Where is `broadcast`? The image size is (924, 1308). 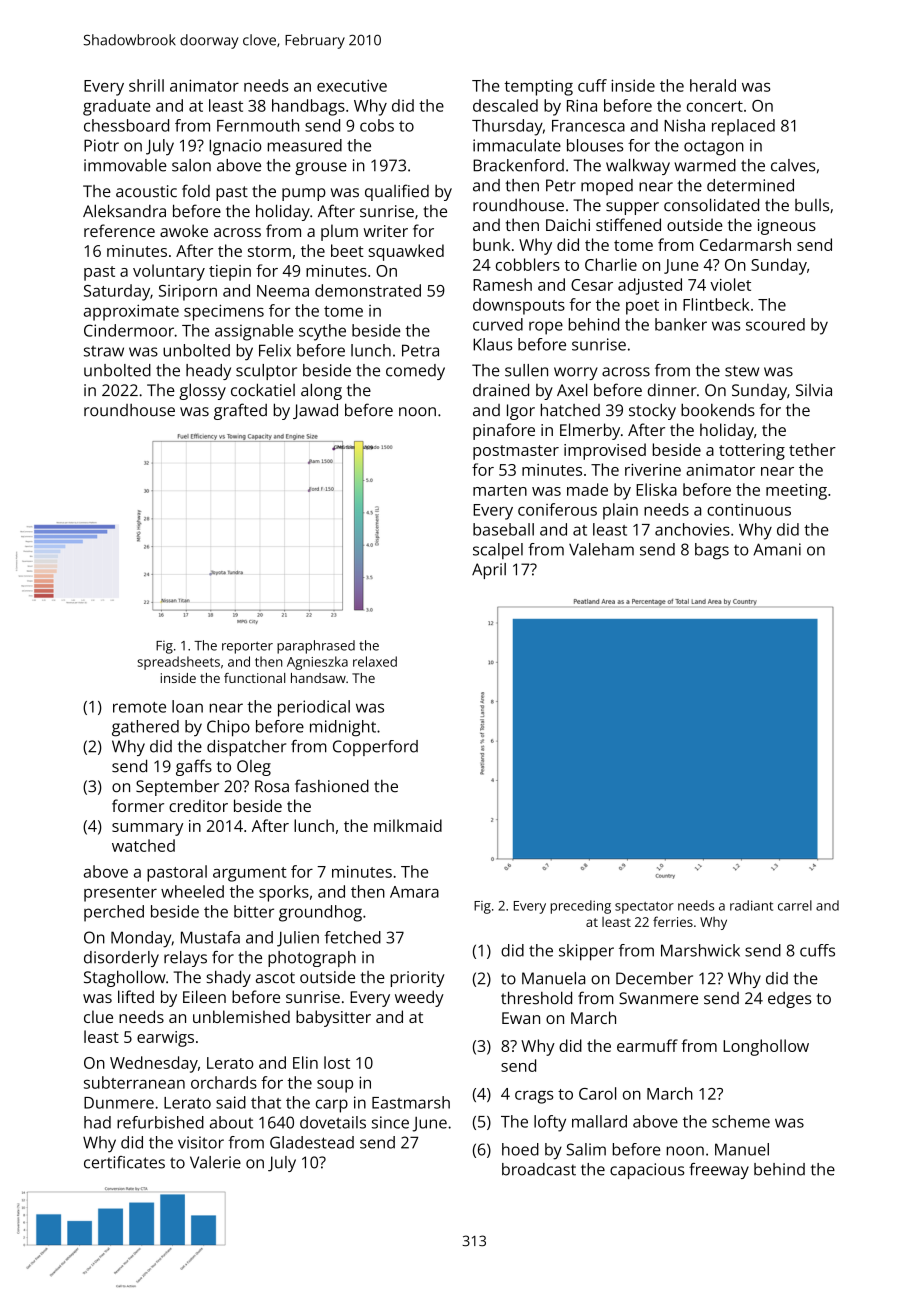
broadcast is located at coordinates (539, 1169).
